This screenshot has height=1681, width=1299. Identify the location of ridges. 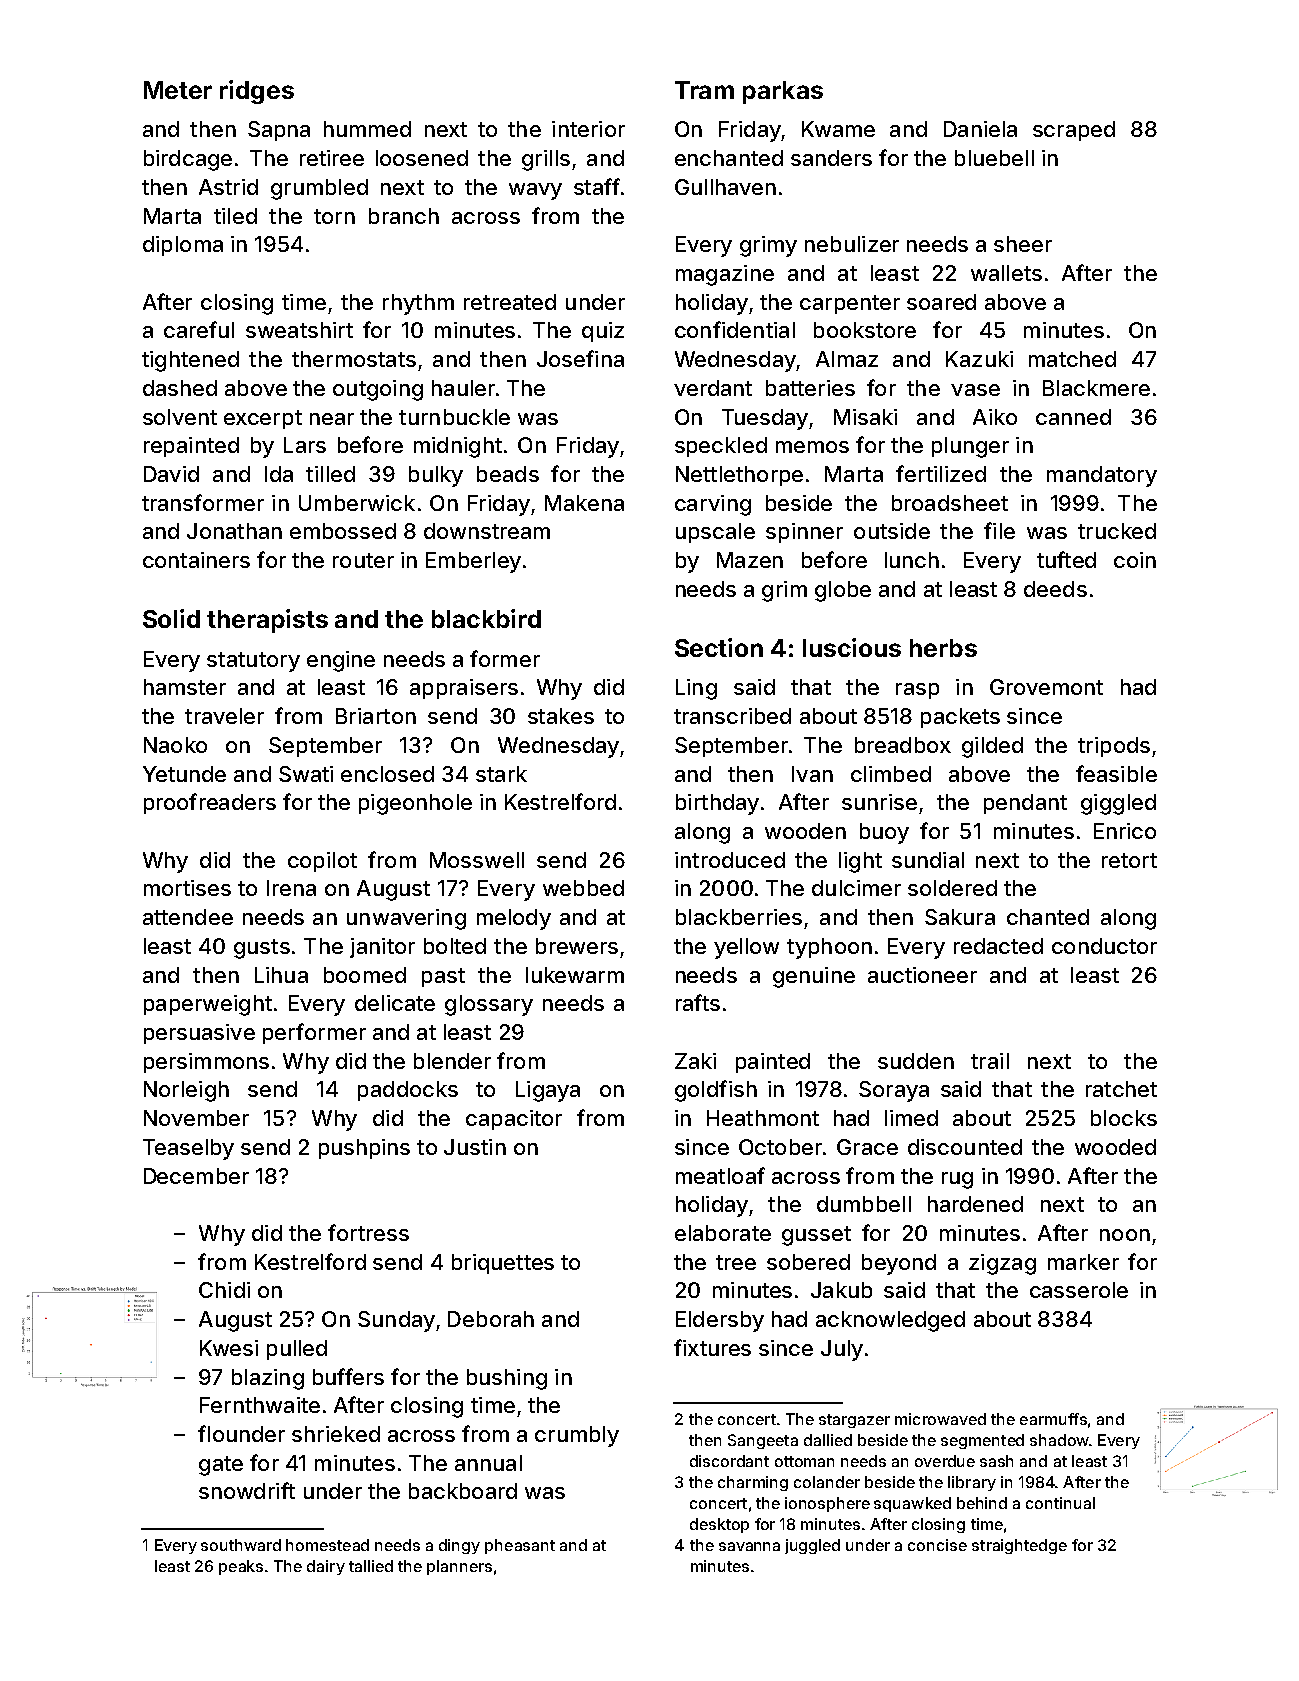
(257, 92).
